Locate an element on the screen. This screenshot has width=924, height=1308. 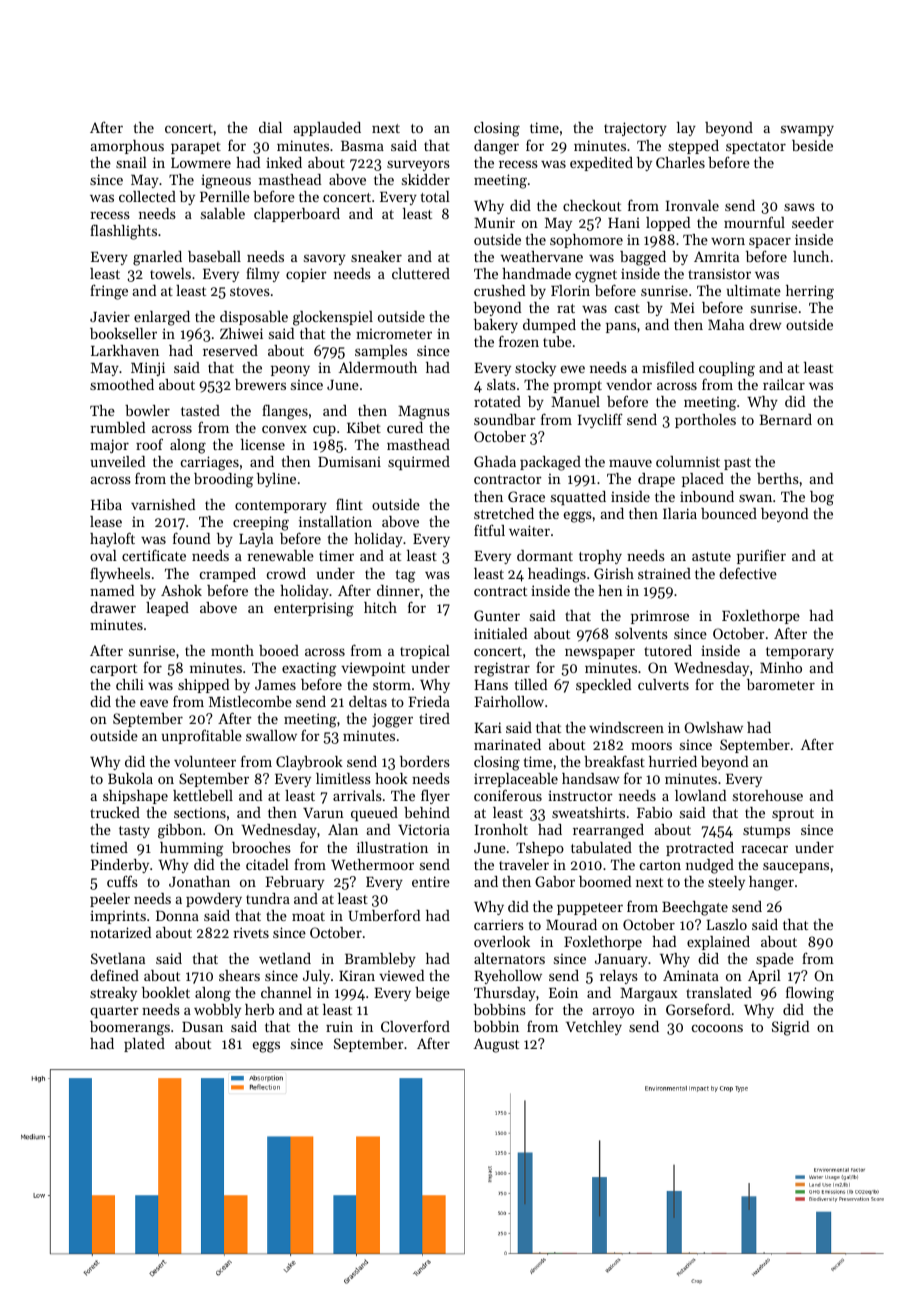
instructor is located at coordinates (580, 795).
